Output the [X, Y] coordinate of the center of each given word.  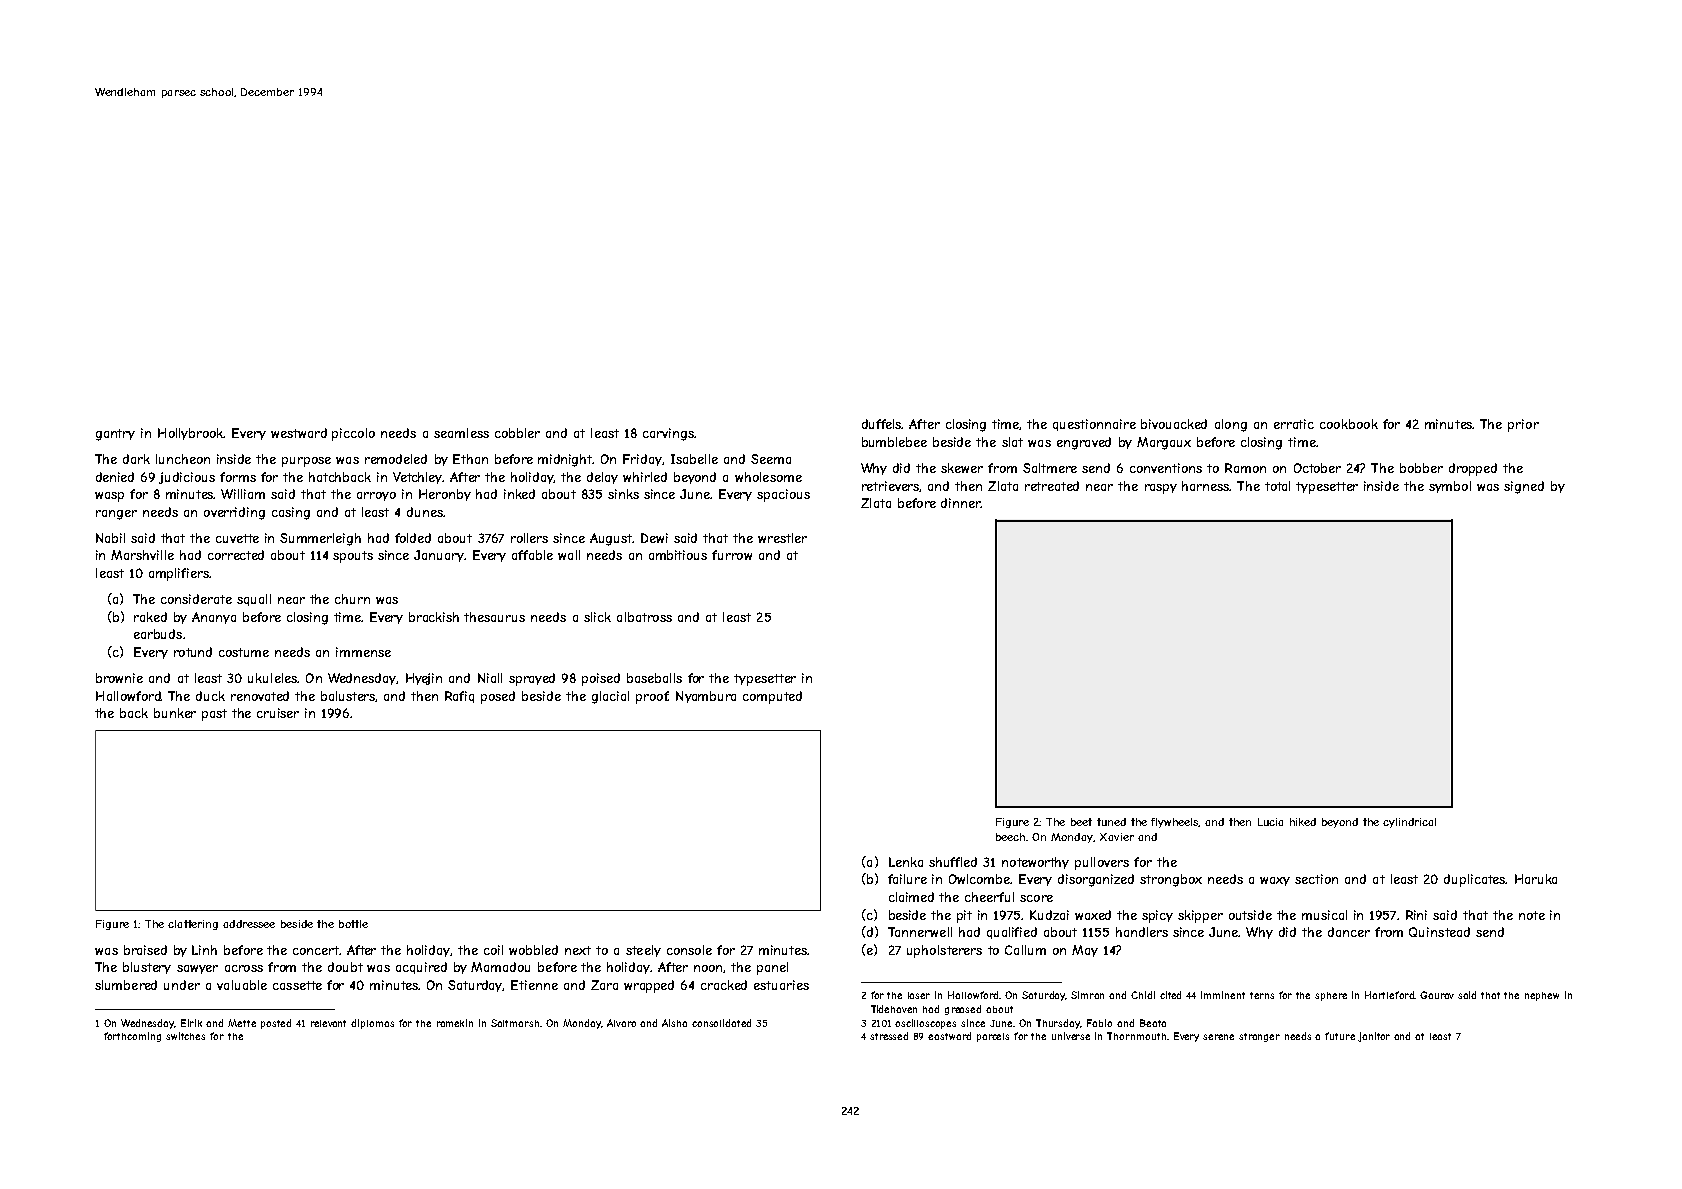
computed [772, 697]
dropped [1473, 469]
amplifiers [179, 574]
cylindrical [1409, 823]
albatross [644, 617]
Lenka [906, 862]
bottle [353, 924]
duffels [882, 424]
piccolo [353, 434]
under [182, 985]
